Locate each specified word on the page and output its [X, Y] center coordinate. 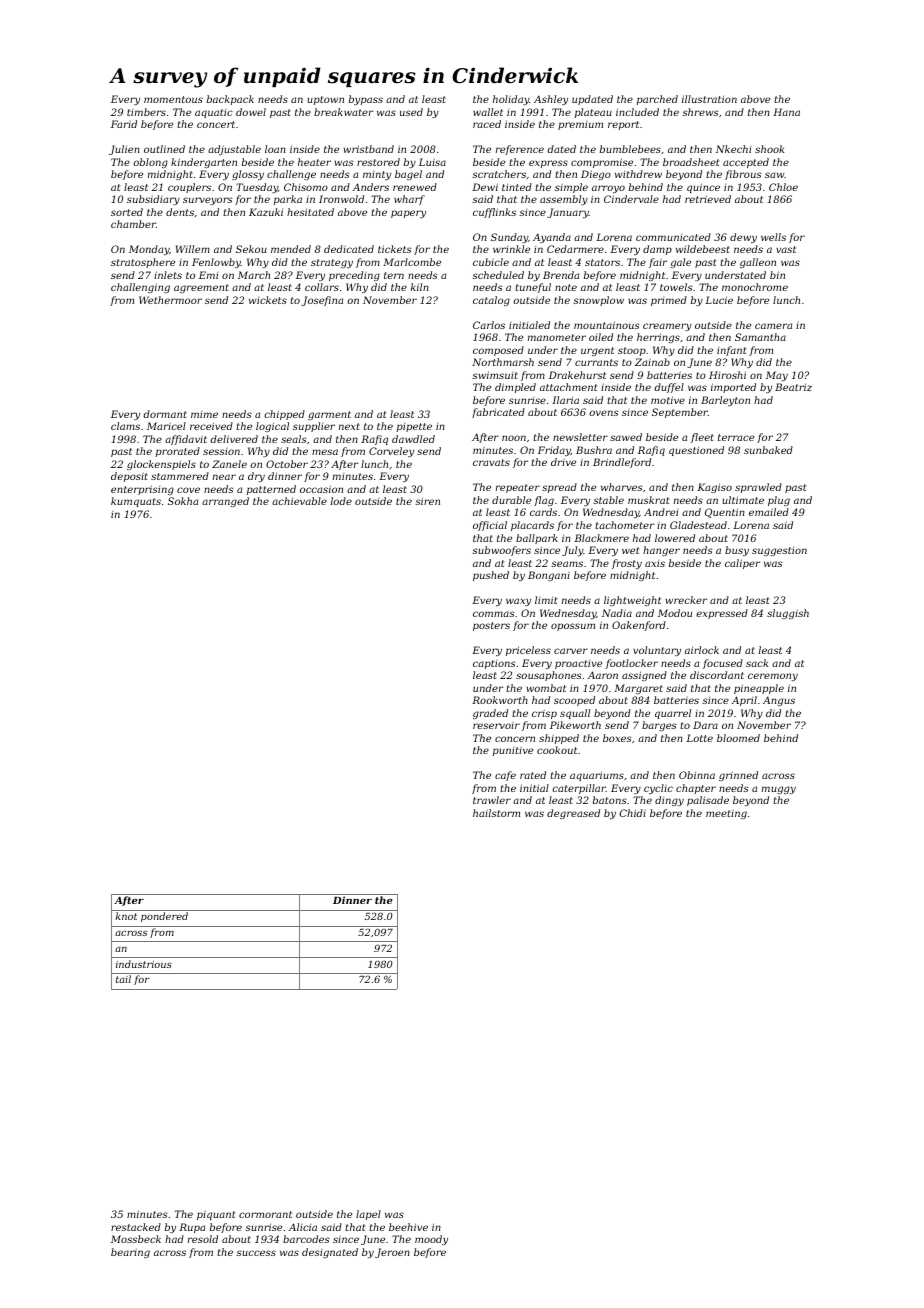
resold [203, 1239]
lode [341, 501]
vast [786, 249]
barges [659, 726]
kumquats [136, 502]
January [568, 213]
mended [291, 249]
